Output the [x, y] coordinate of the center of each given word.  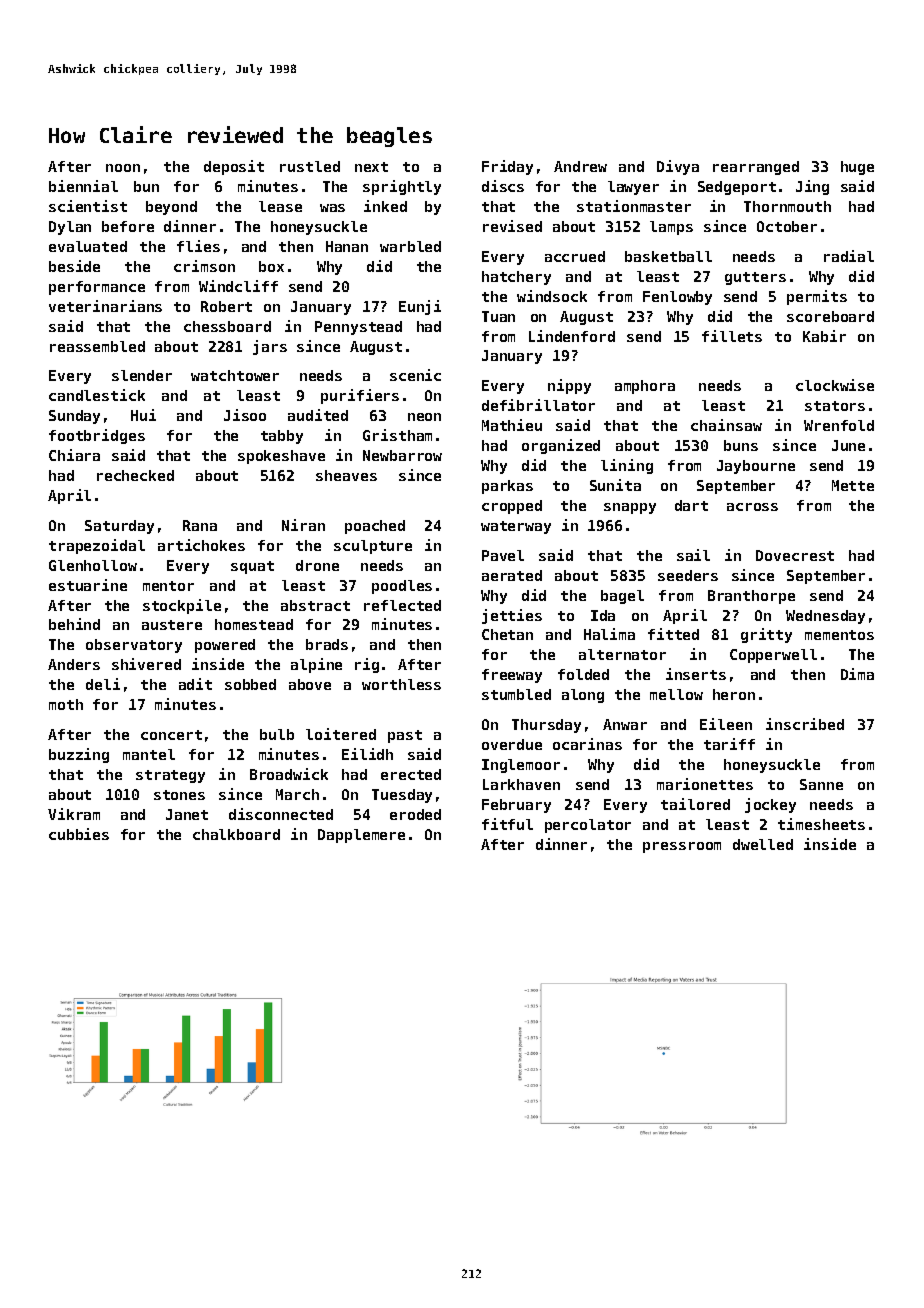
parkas [507, 487]
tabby [282, 437]
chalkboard [236, 834]
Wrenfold [839, 425]
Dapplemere [361, 836]
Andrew [580, 166]
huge [857, 168]
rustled [310, 166]
